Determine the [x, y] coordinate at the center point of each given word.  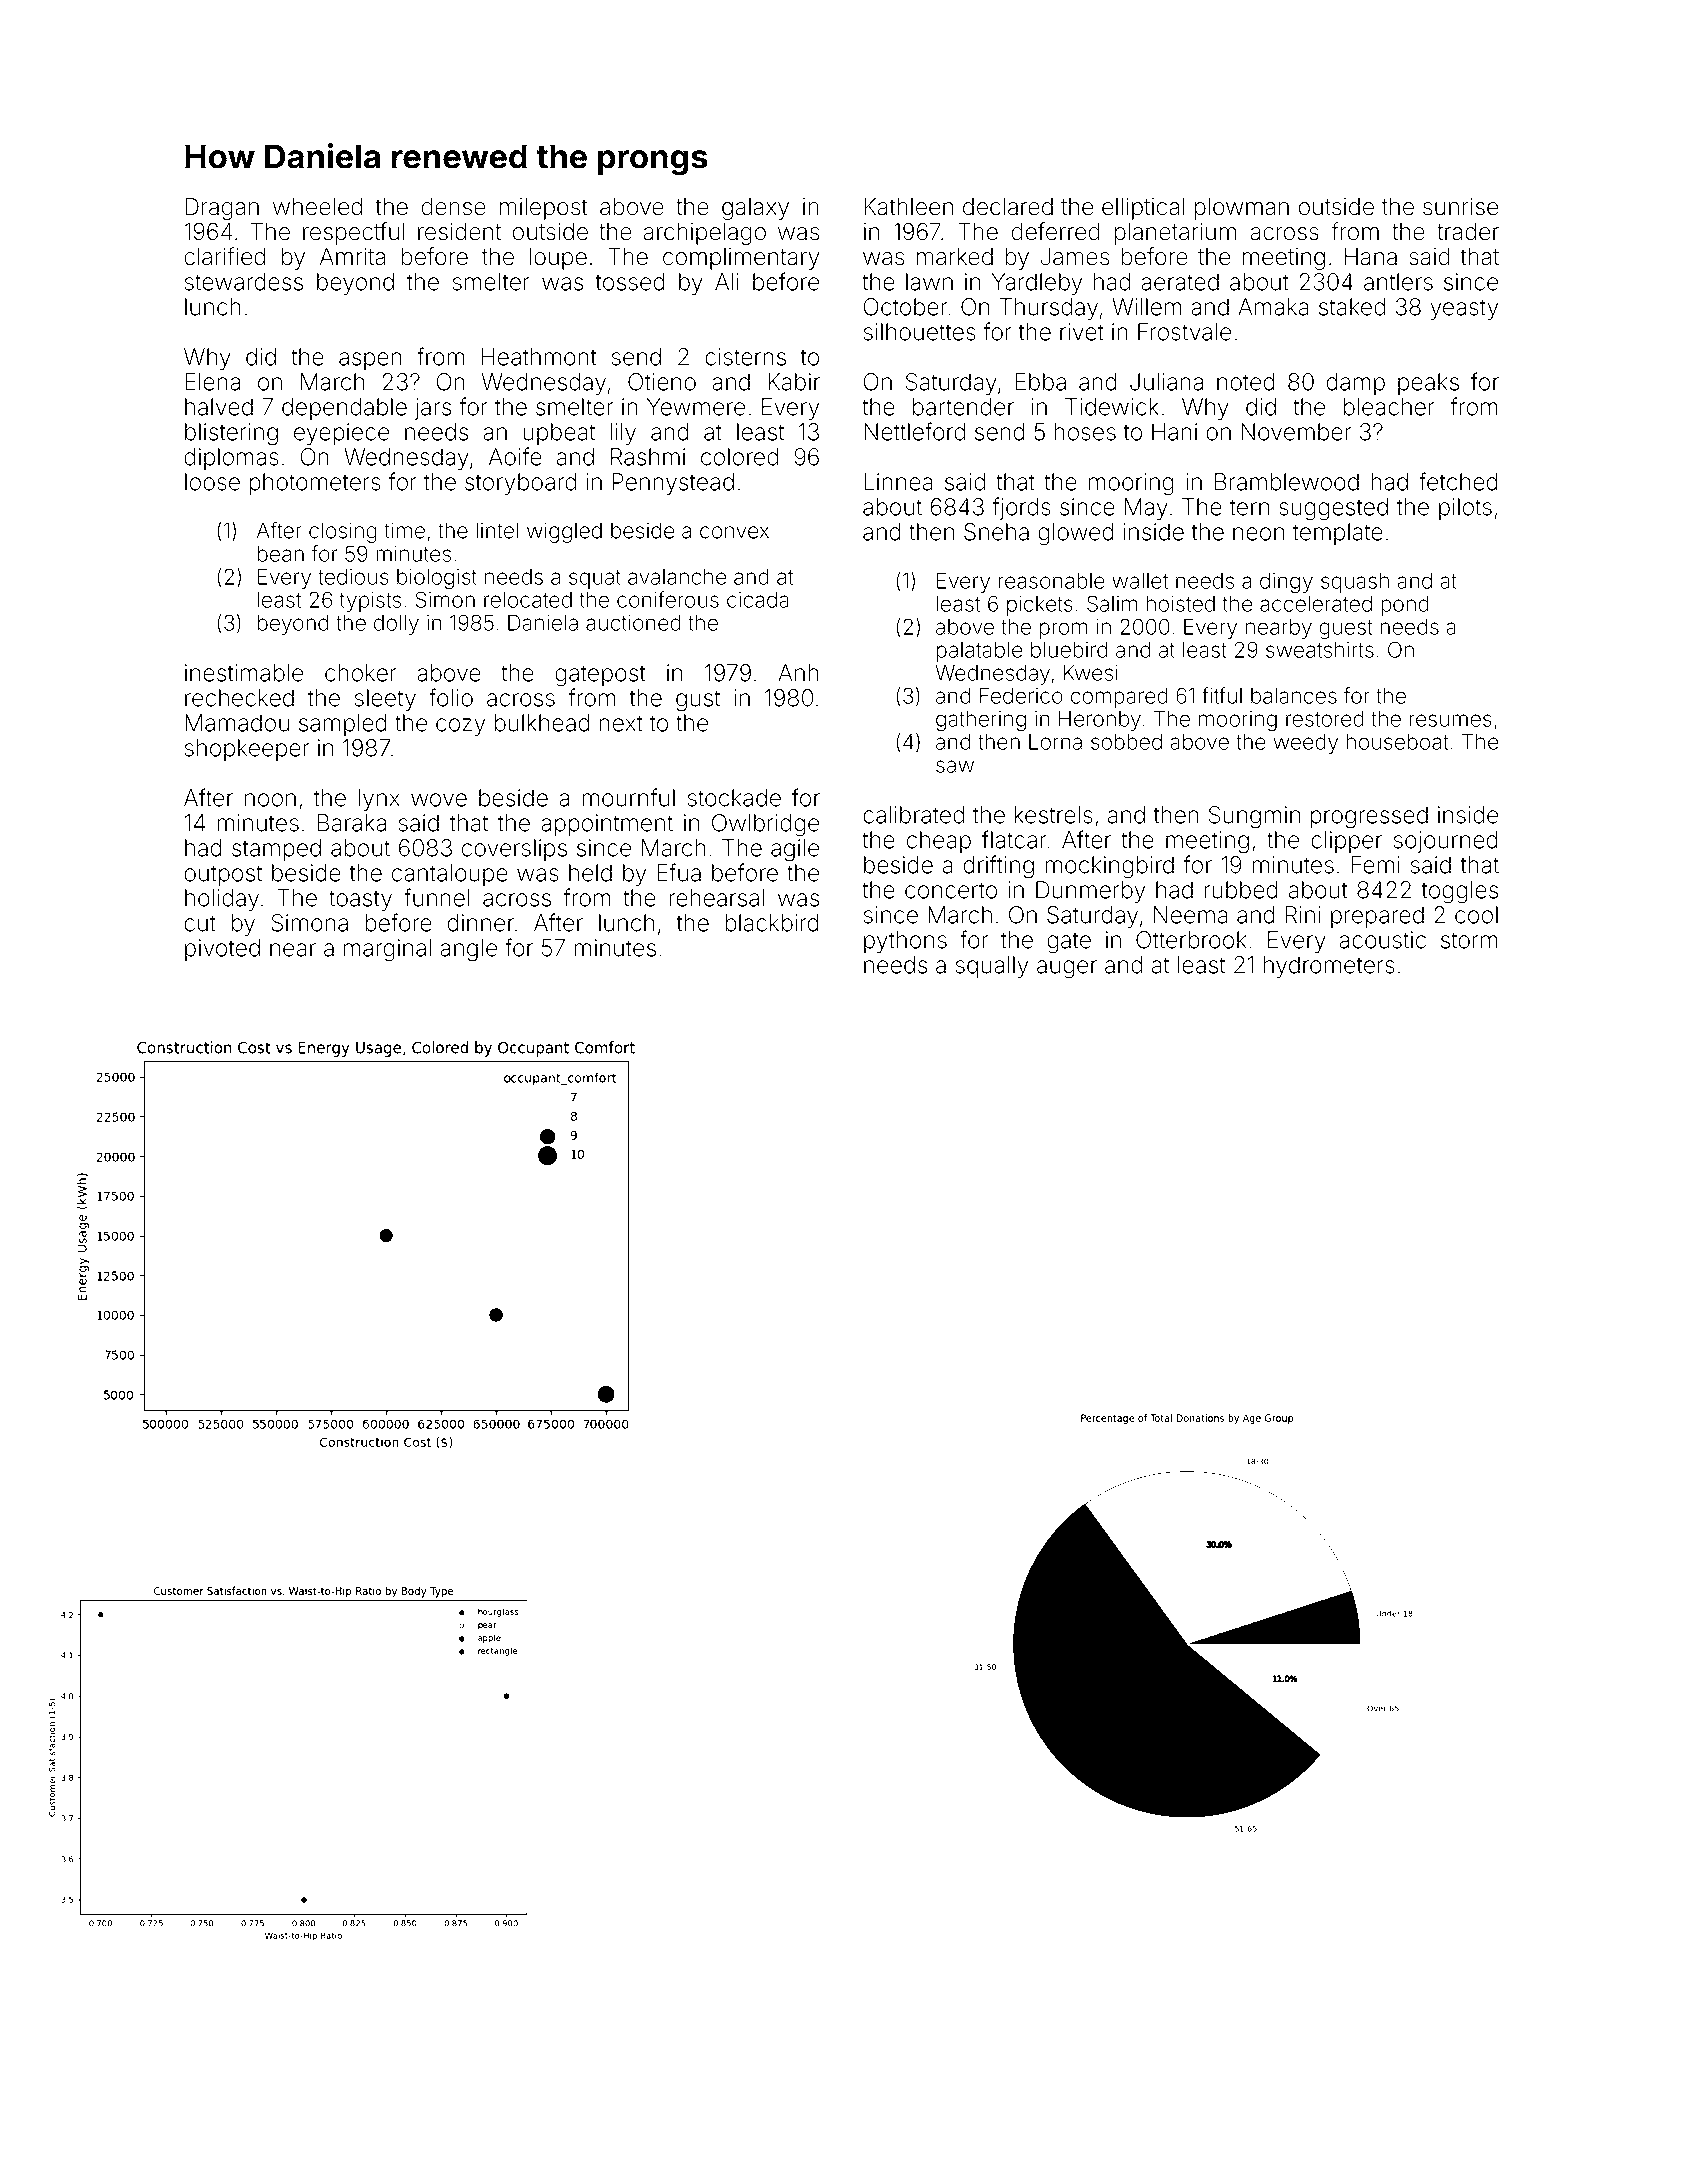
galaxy [755, 209]
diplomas [231, 459]
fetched [1458, 481]
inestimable [244, 673]
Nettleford [914, 431]
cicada [758, 600]
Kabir [794, 382]
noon [270, 800]
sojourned [1446, 842]
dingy [1286, 583]
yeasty [1464, 309]
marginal [387, 950]
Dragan [222, 209]
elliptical [1143, 209]
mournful [628, 797]
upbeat [559, 434]
